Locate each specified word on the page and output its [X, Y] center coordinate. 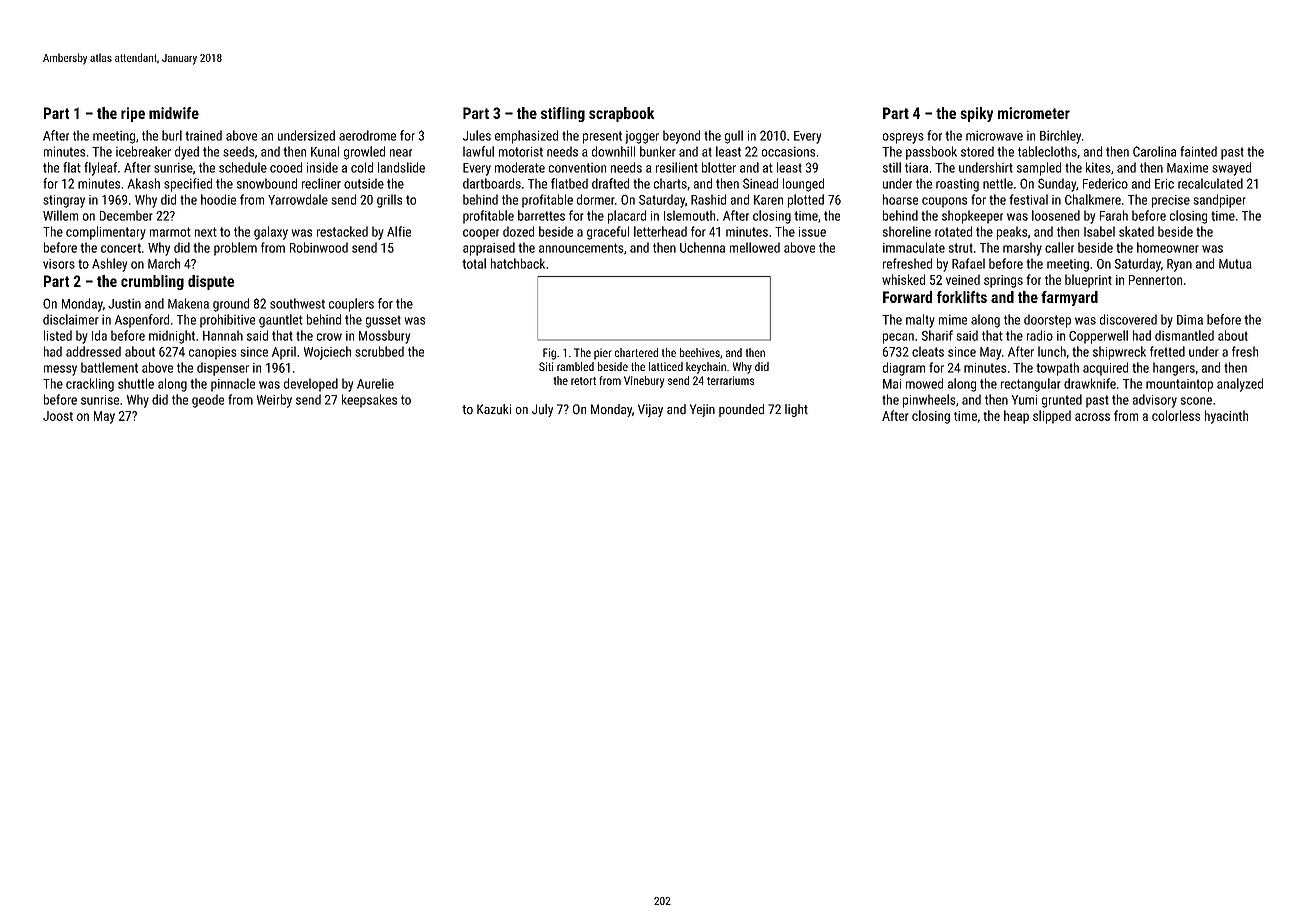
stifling [563, 114]
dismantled [1184, 335]
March [164, 263]
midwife [174, 113]
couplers [351, 305]
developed [311, 385]
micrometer [1034, 113]
